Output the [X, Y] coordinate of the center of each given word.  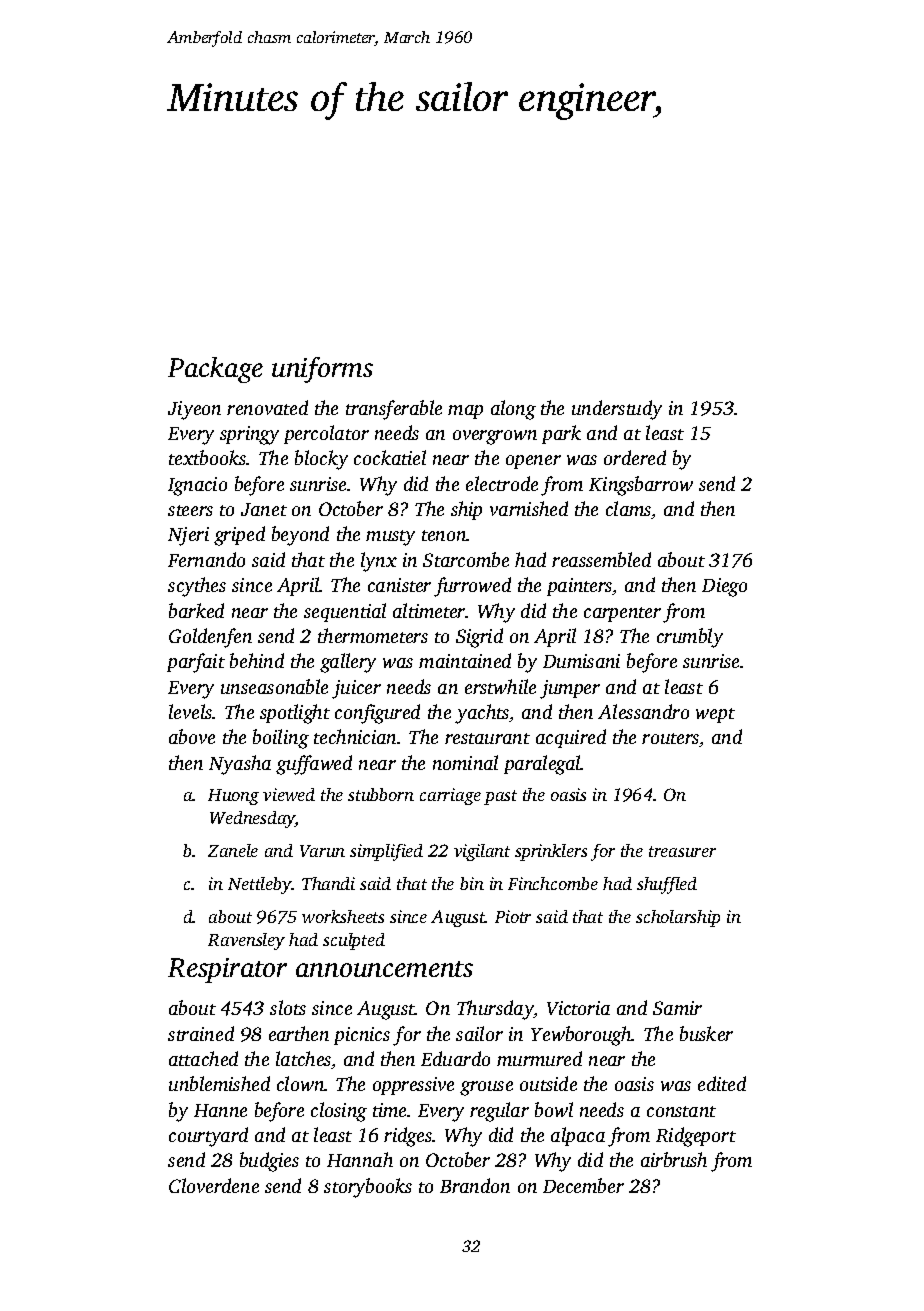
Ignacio [197, 486]
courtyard [208, 1137]
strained [201, 1033]
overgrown [495, 437]
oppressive [413, 1086]
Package [215, 370]
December [583, 1185]
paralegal [542, 765]
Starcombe [466, 559]
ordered [635, 457]
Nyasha [240, 765]
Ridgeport [696, 1137]
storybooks [368, 1188]
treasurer [682, 851]
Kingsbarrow [641, 486]
